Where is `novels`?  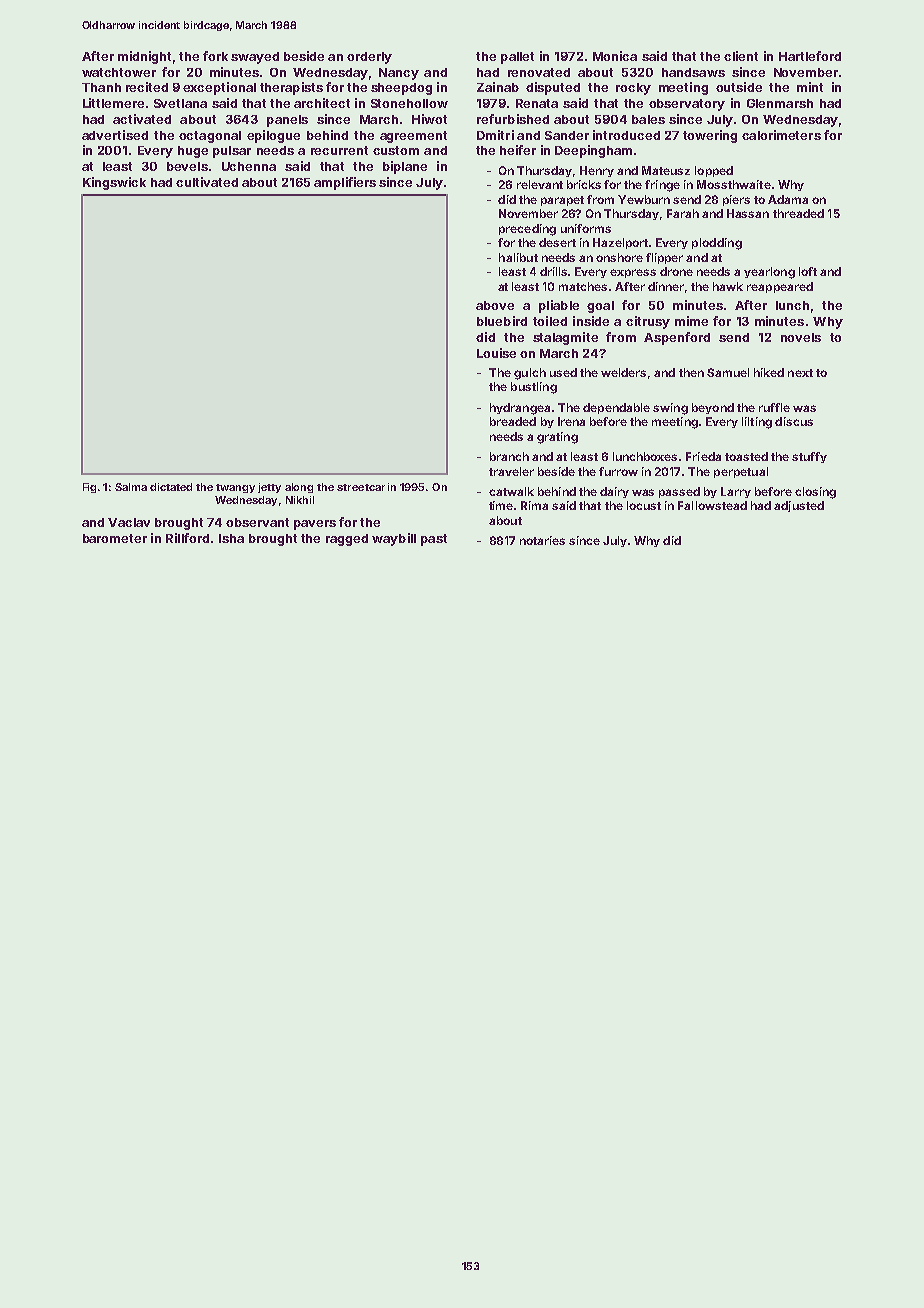 novels is located at coordinates (801, 337).
